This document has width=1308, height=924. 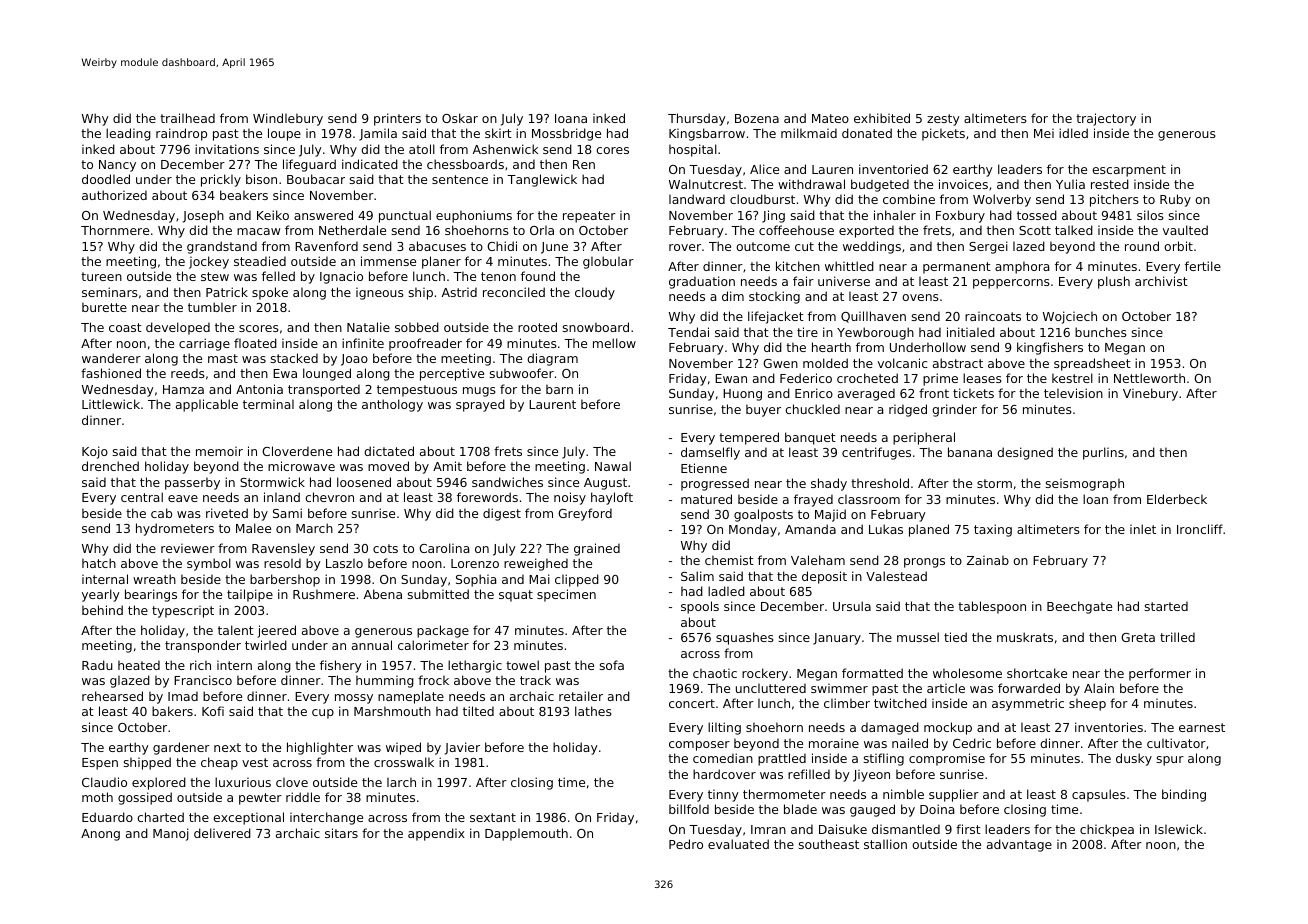 I want to click on Antonia, so click(x=259, y=389).
